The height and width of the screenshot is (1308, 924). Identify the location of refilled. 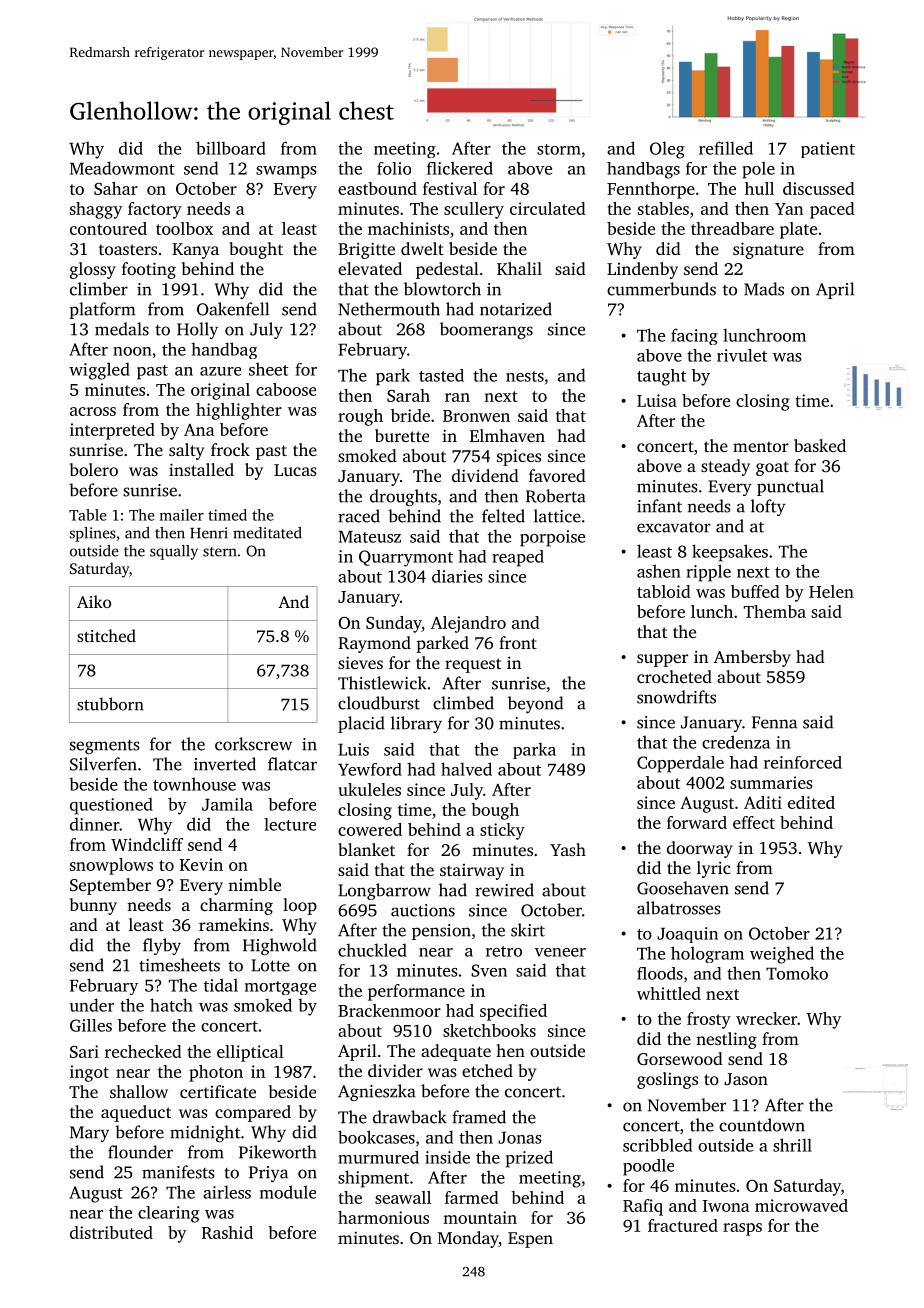
(726, 148).
